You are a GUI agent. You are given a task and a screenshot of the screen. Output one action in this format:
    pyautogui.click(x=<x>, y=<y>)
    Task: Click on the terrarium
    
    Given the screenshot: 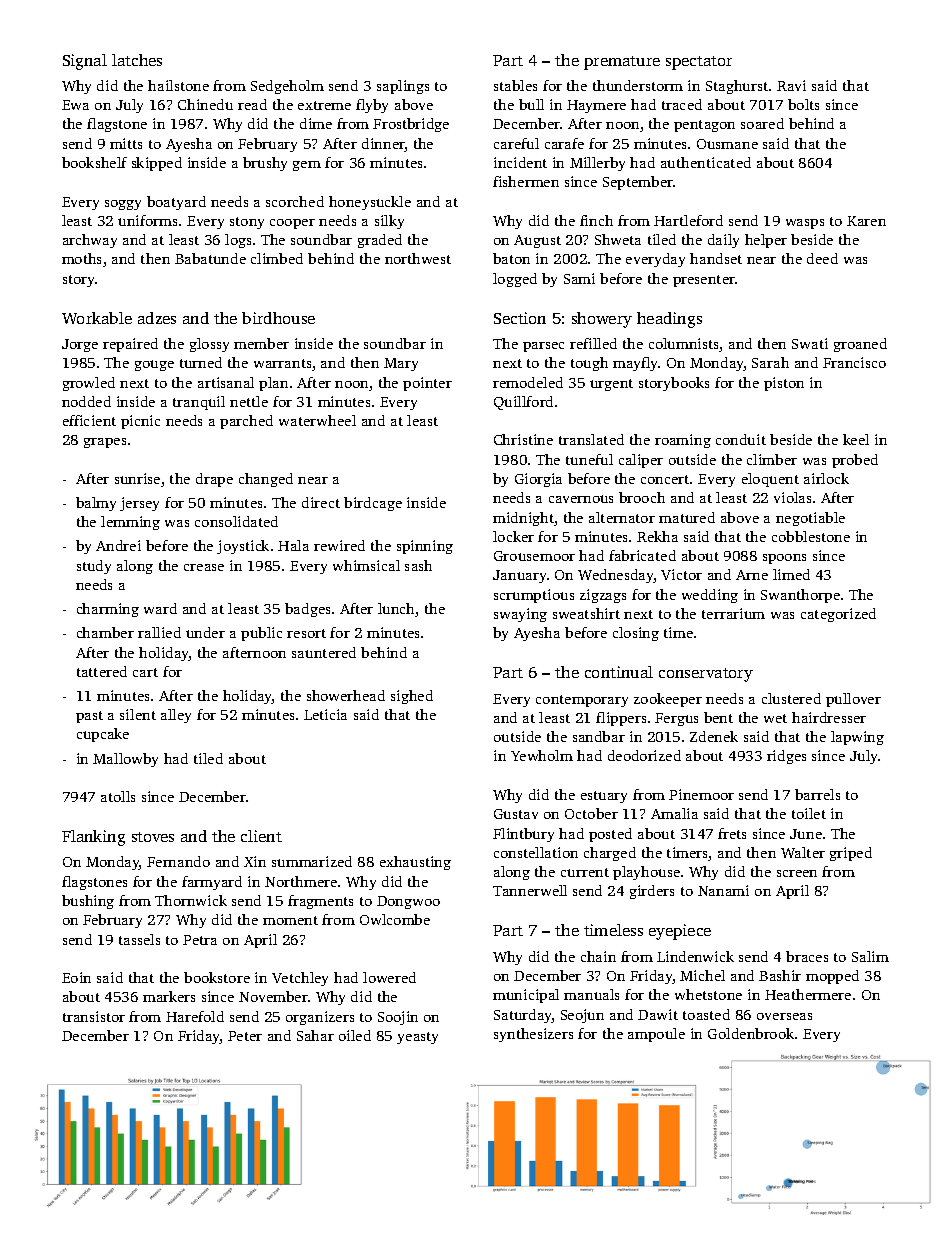 What is the action you would take?
    pyautogui.click(x=733, y=613)
